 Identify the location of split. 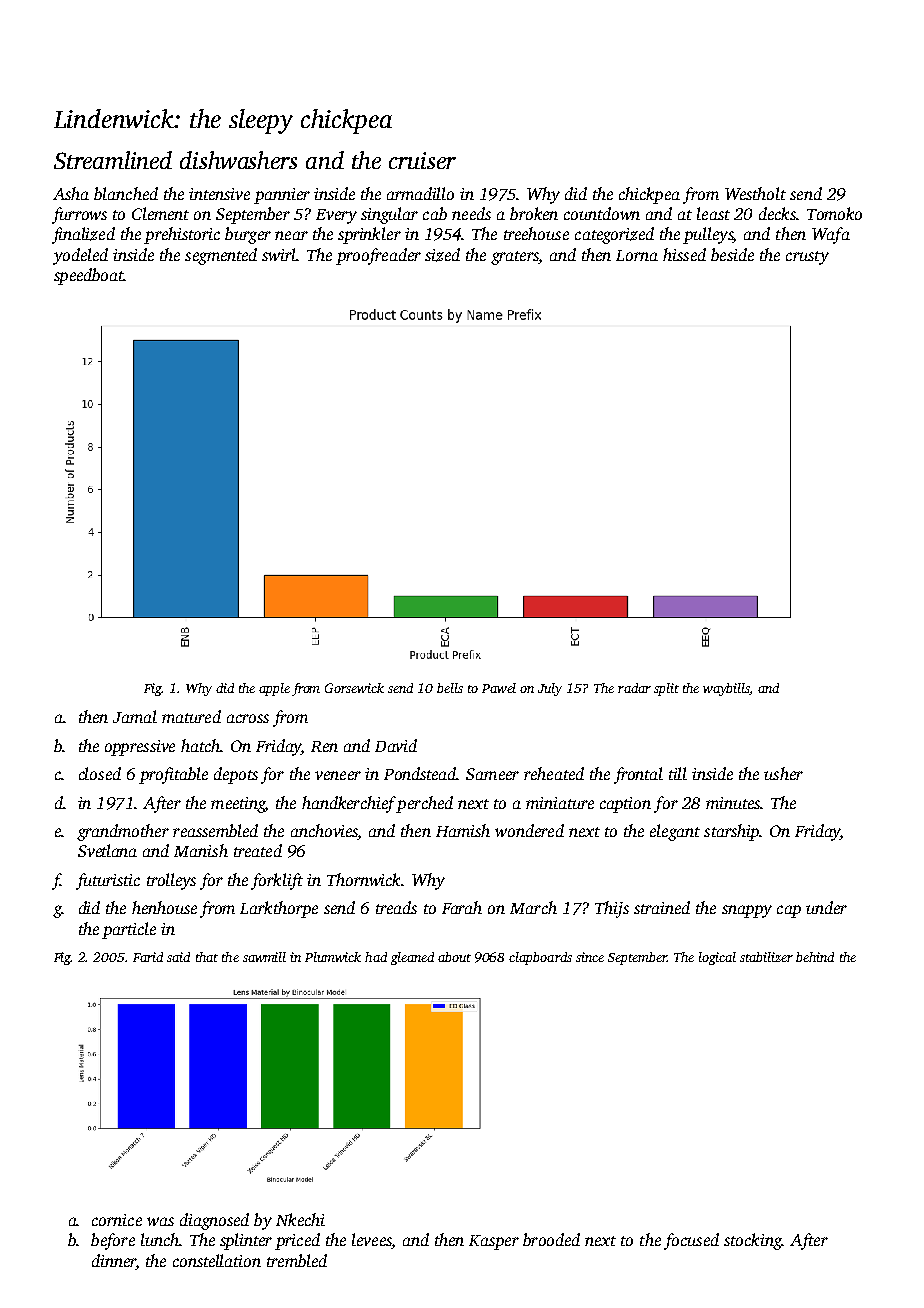
(666, 689).
